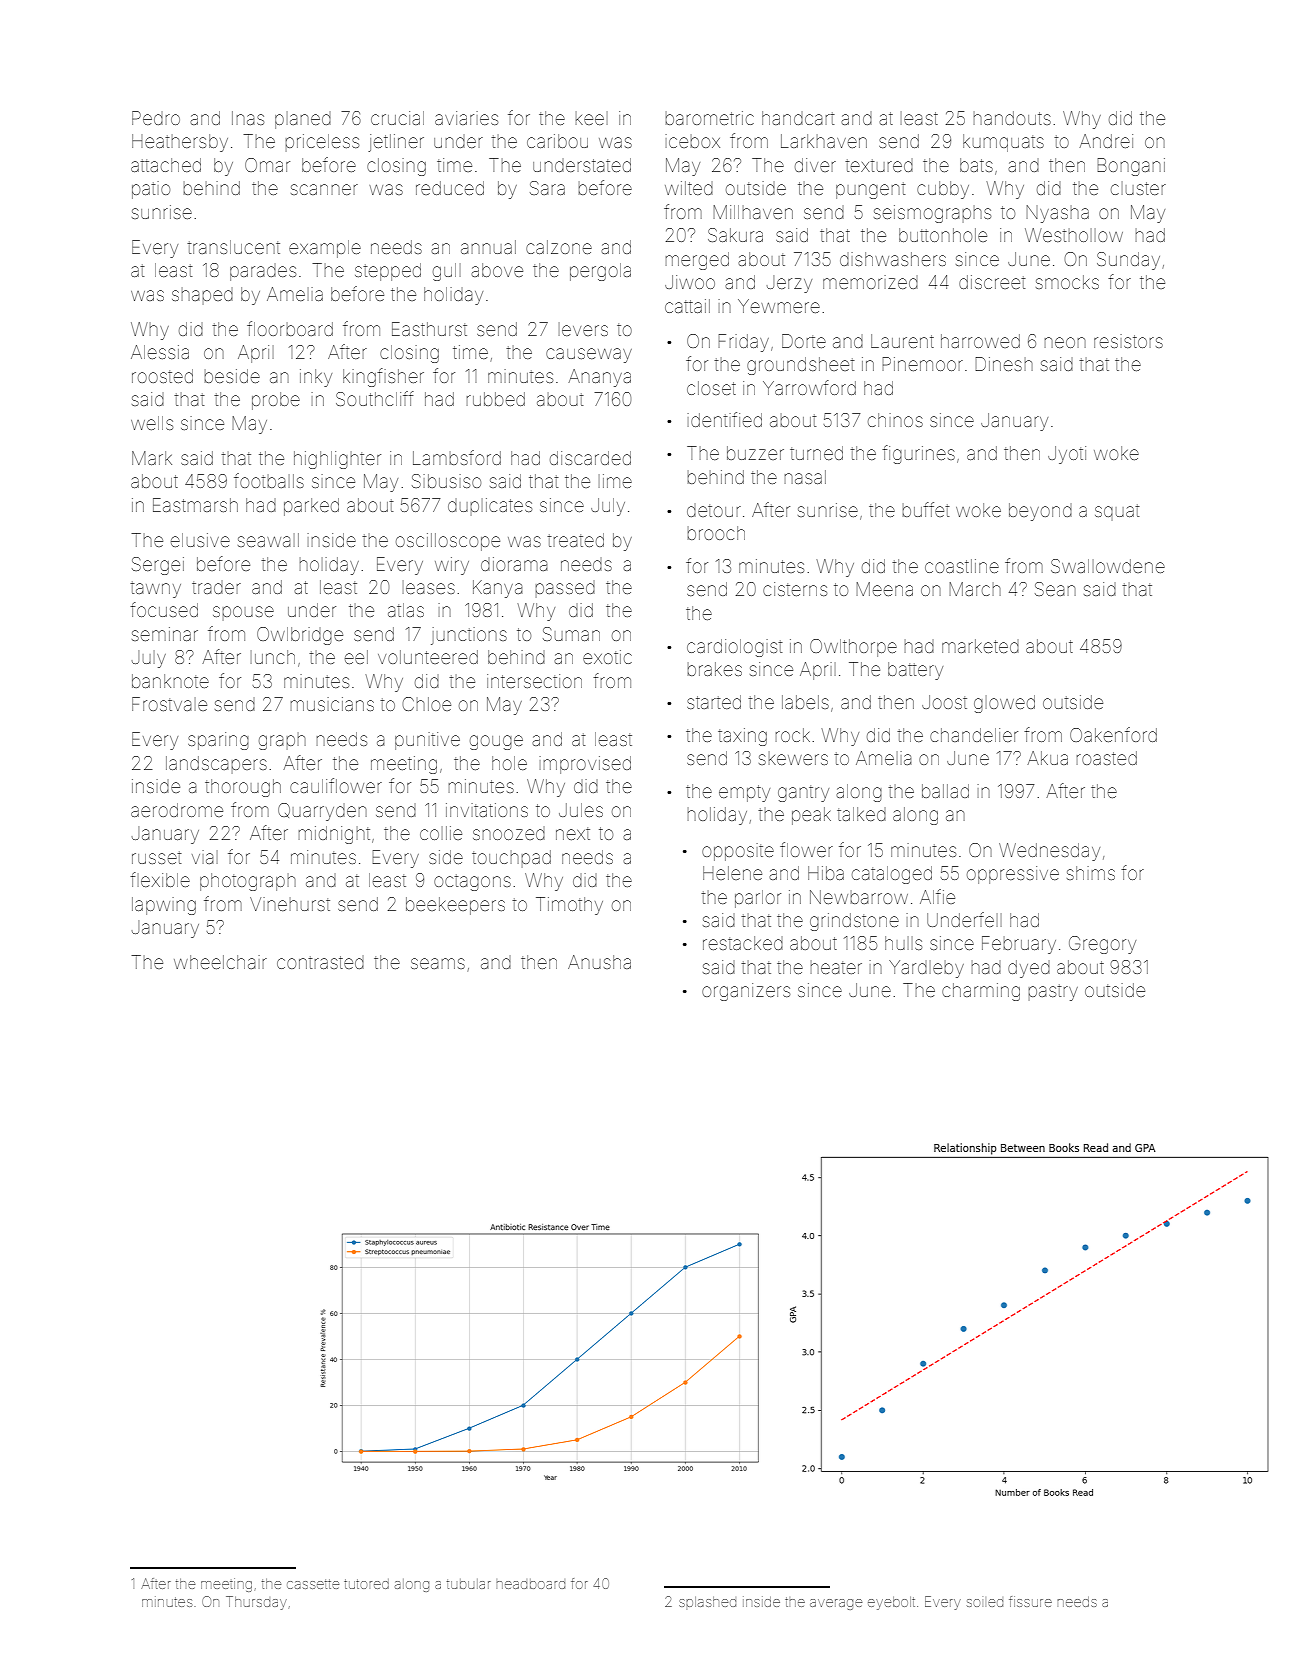 The image size is (1297, 1678). Describe the element at coordinates (156, 118) in the image. I see `Pedro` at that location.
